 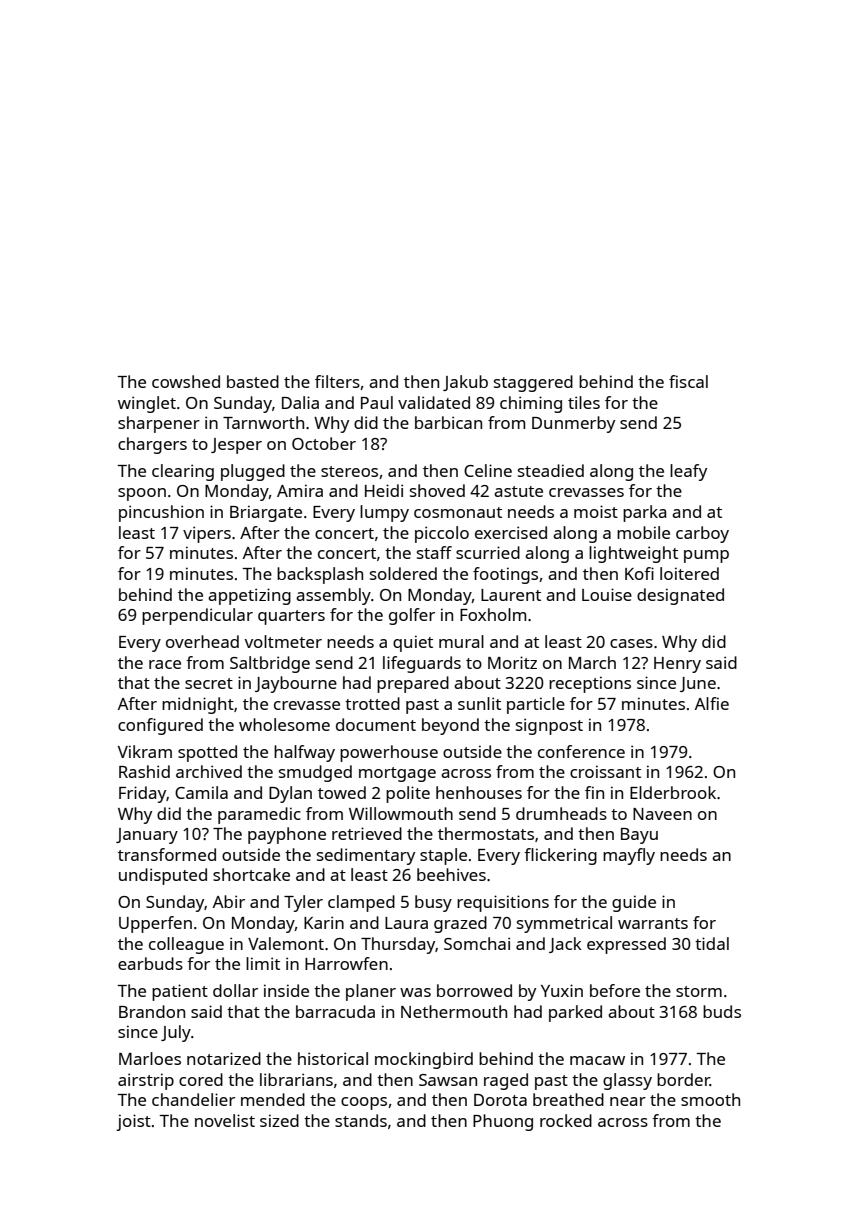 I want to click on Marloes, so click(x=150, y=1058).
